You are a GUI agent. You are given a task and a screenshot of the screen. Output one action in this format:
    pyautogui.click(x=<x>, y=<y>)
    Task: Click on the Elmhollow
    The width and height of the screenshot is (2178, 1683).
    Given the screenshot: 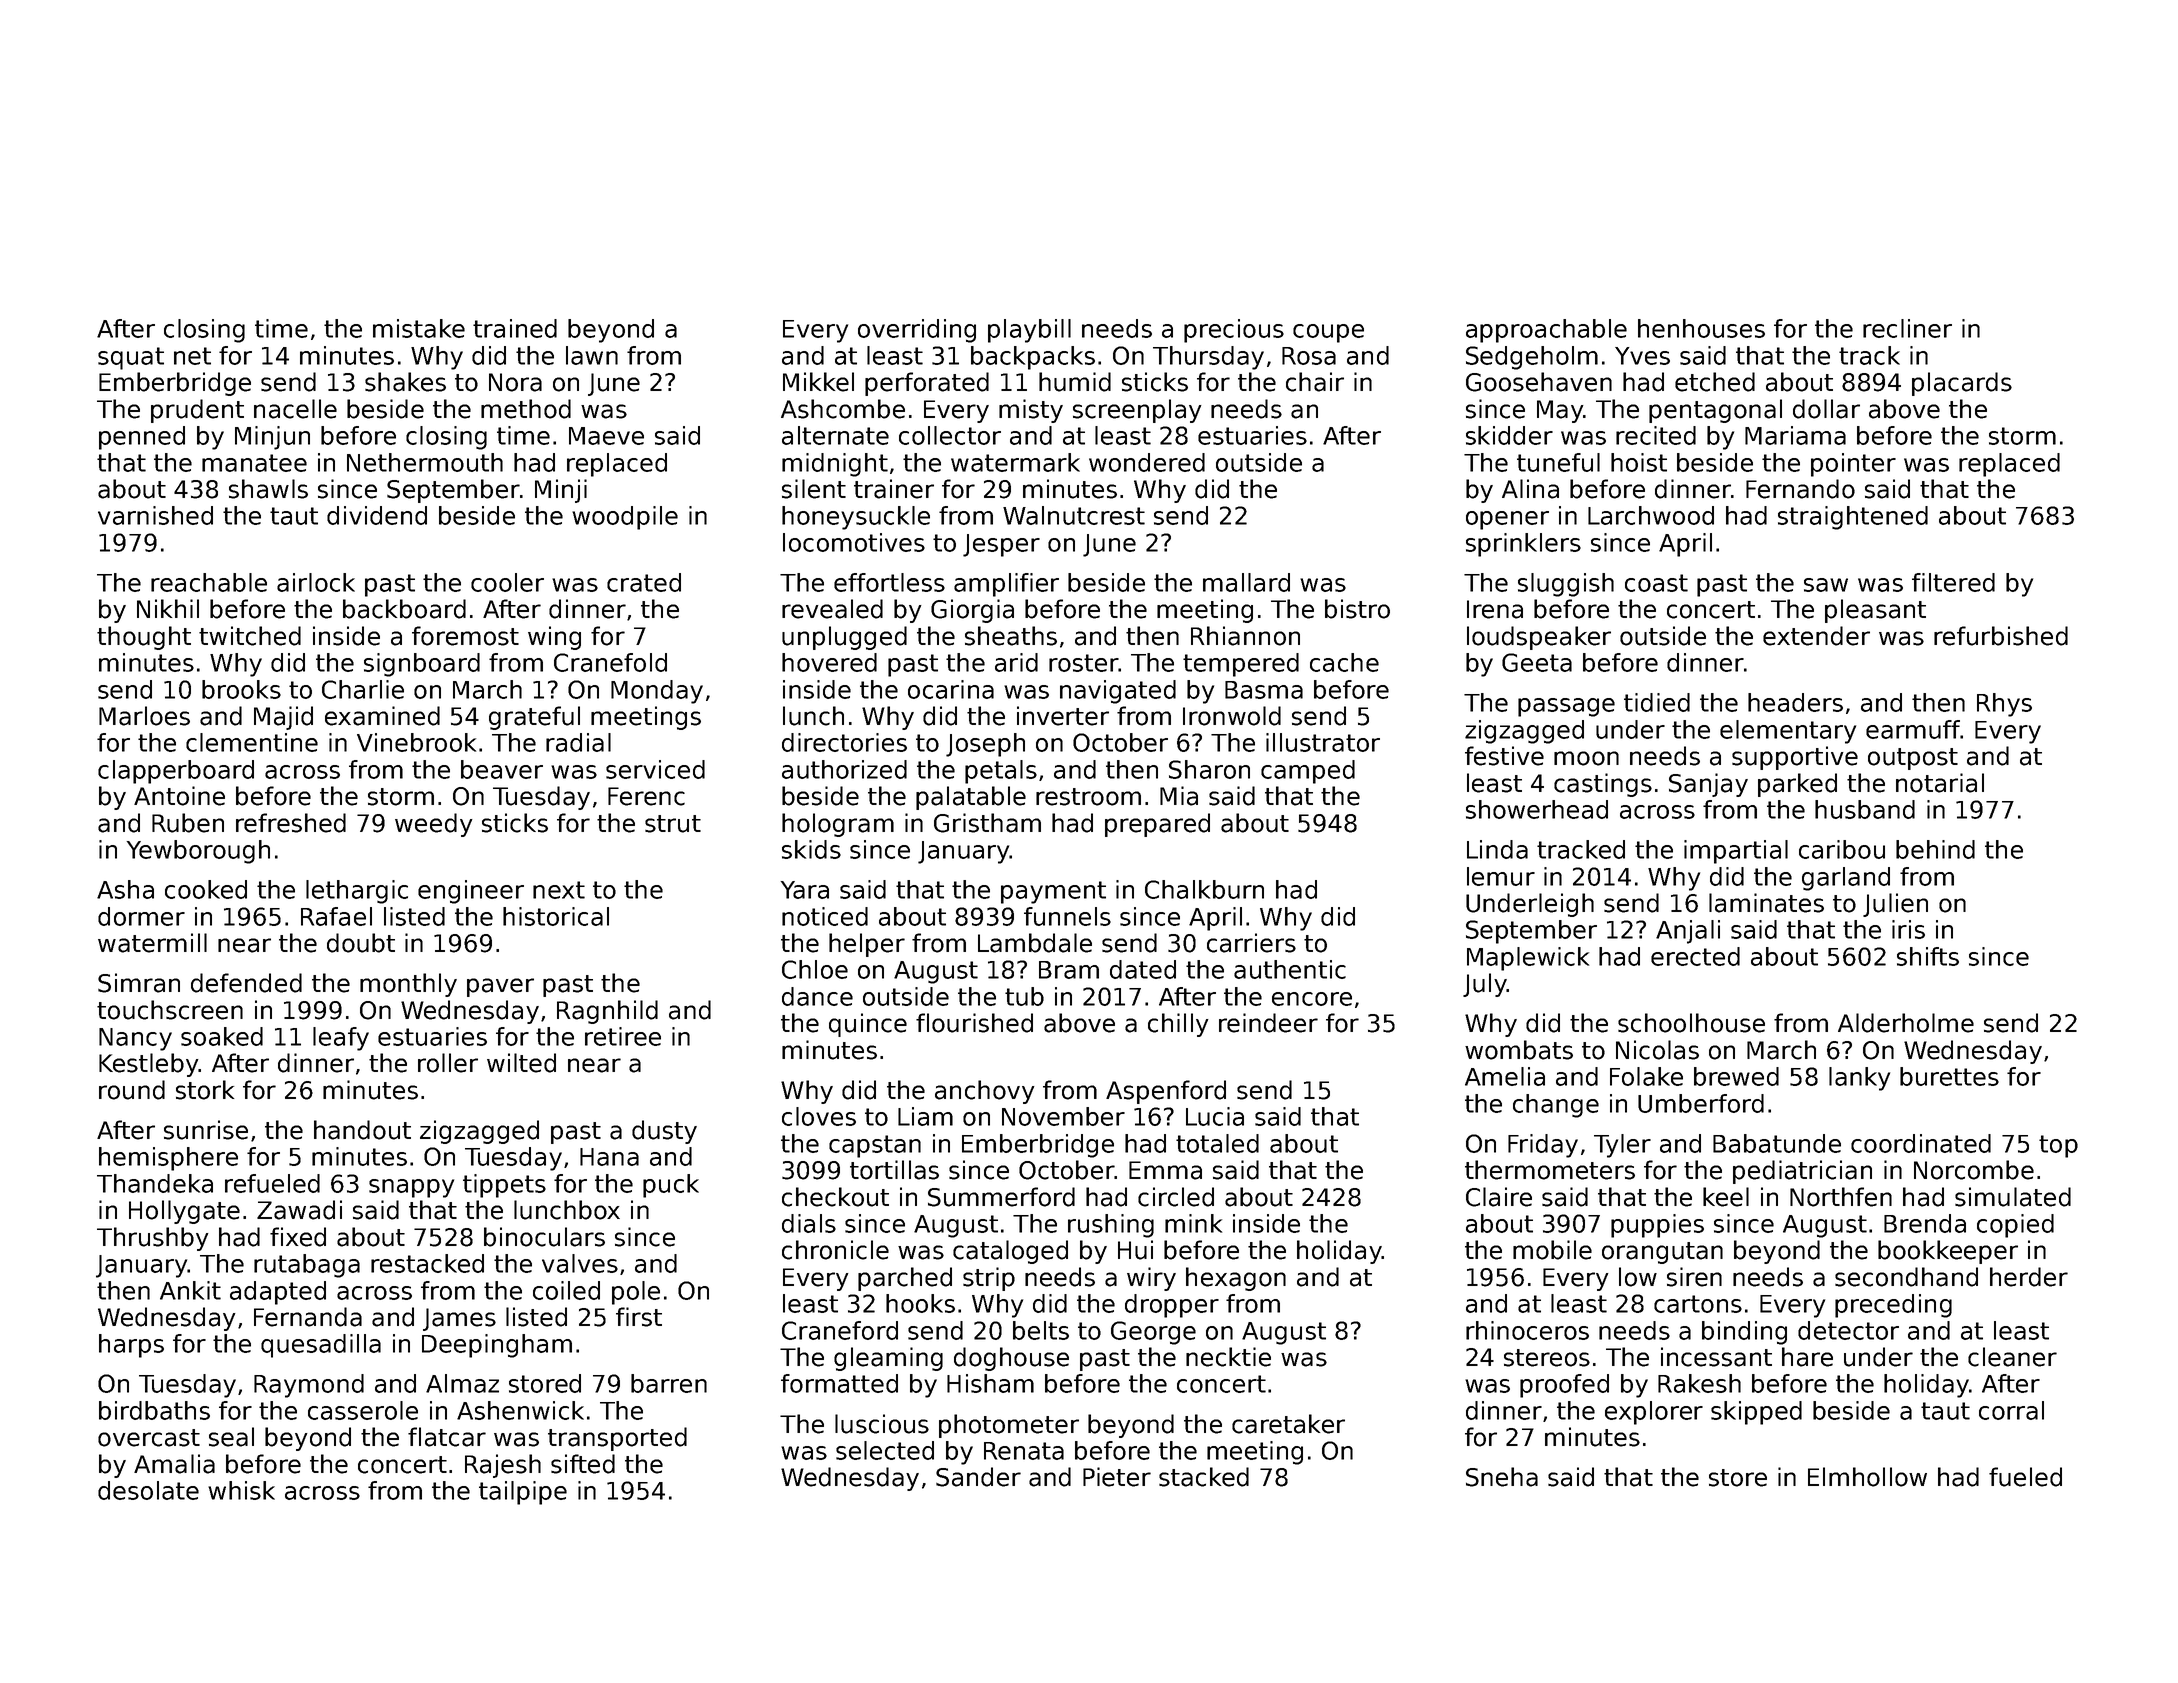 What is the action you would take?
    pyautogui.click(x=1867, y=1477)
